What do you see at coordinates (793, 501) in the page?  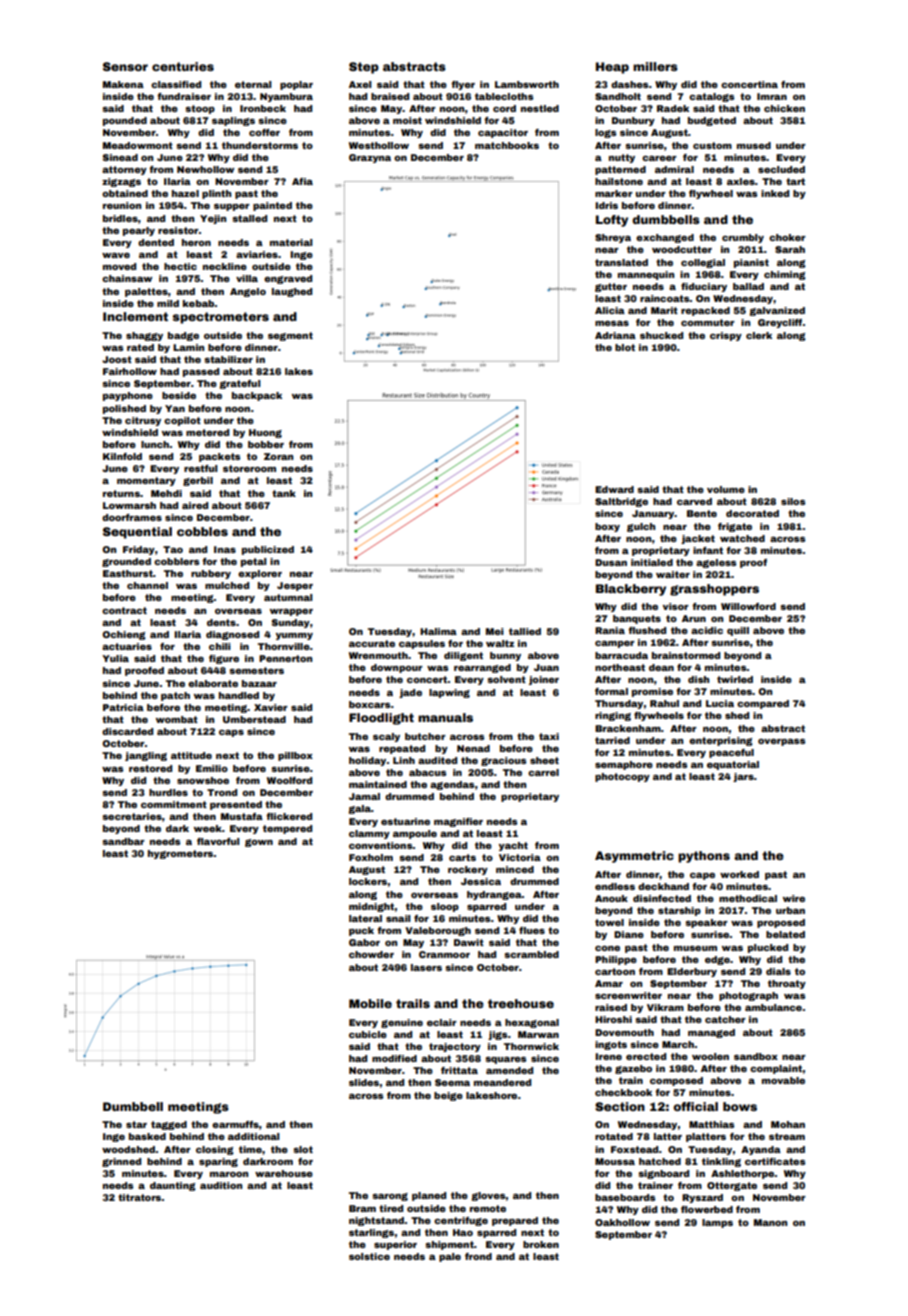 I see `silos` at bounding box center [793, 501].
